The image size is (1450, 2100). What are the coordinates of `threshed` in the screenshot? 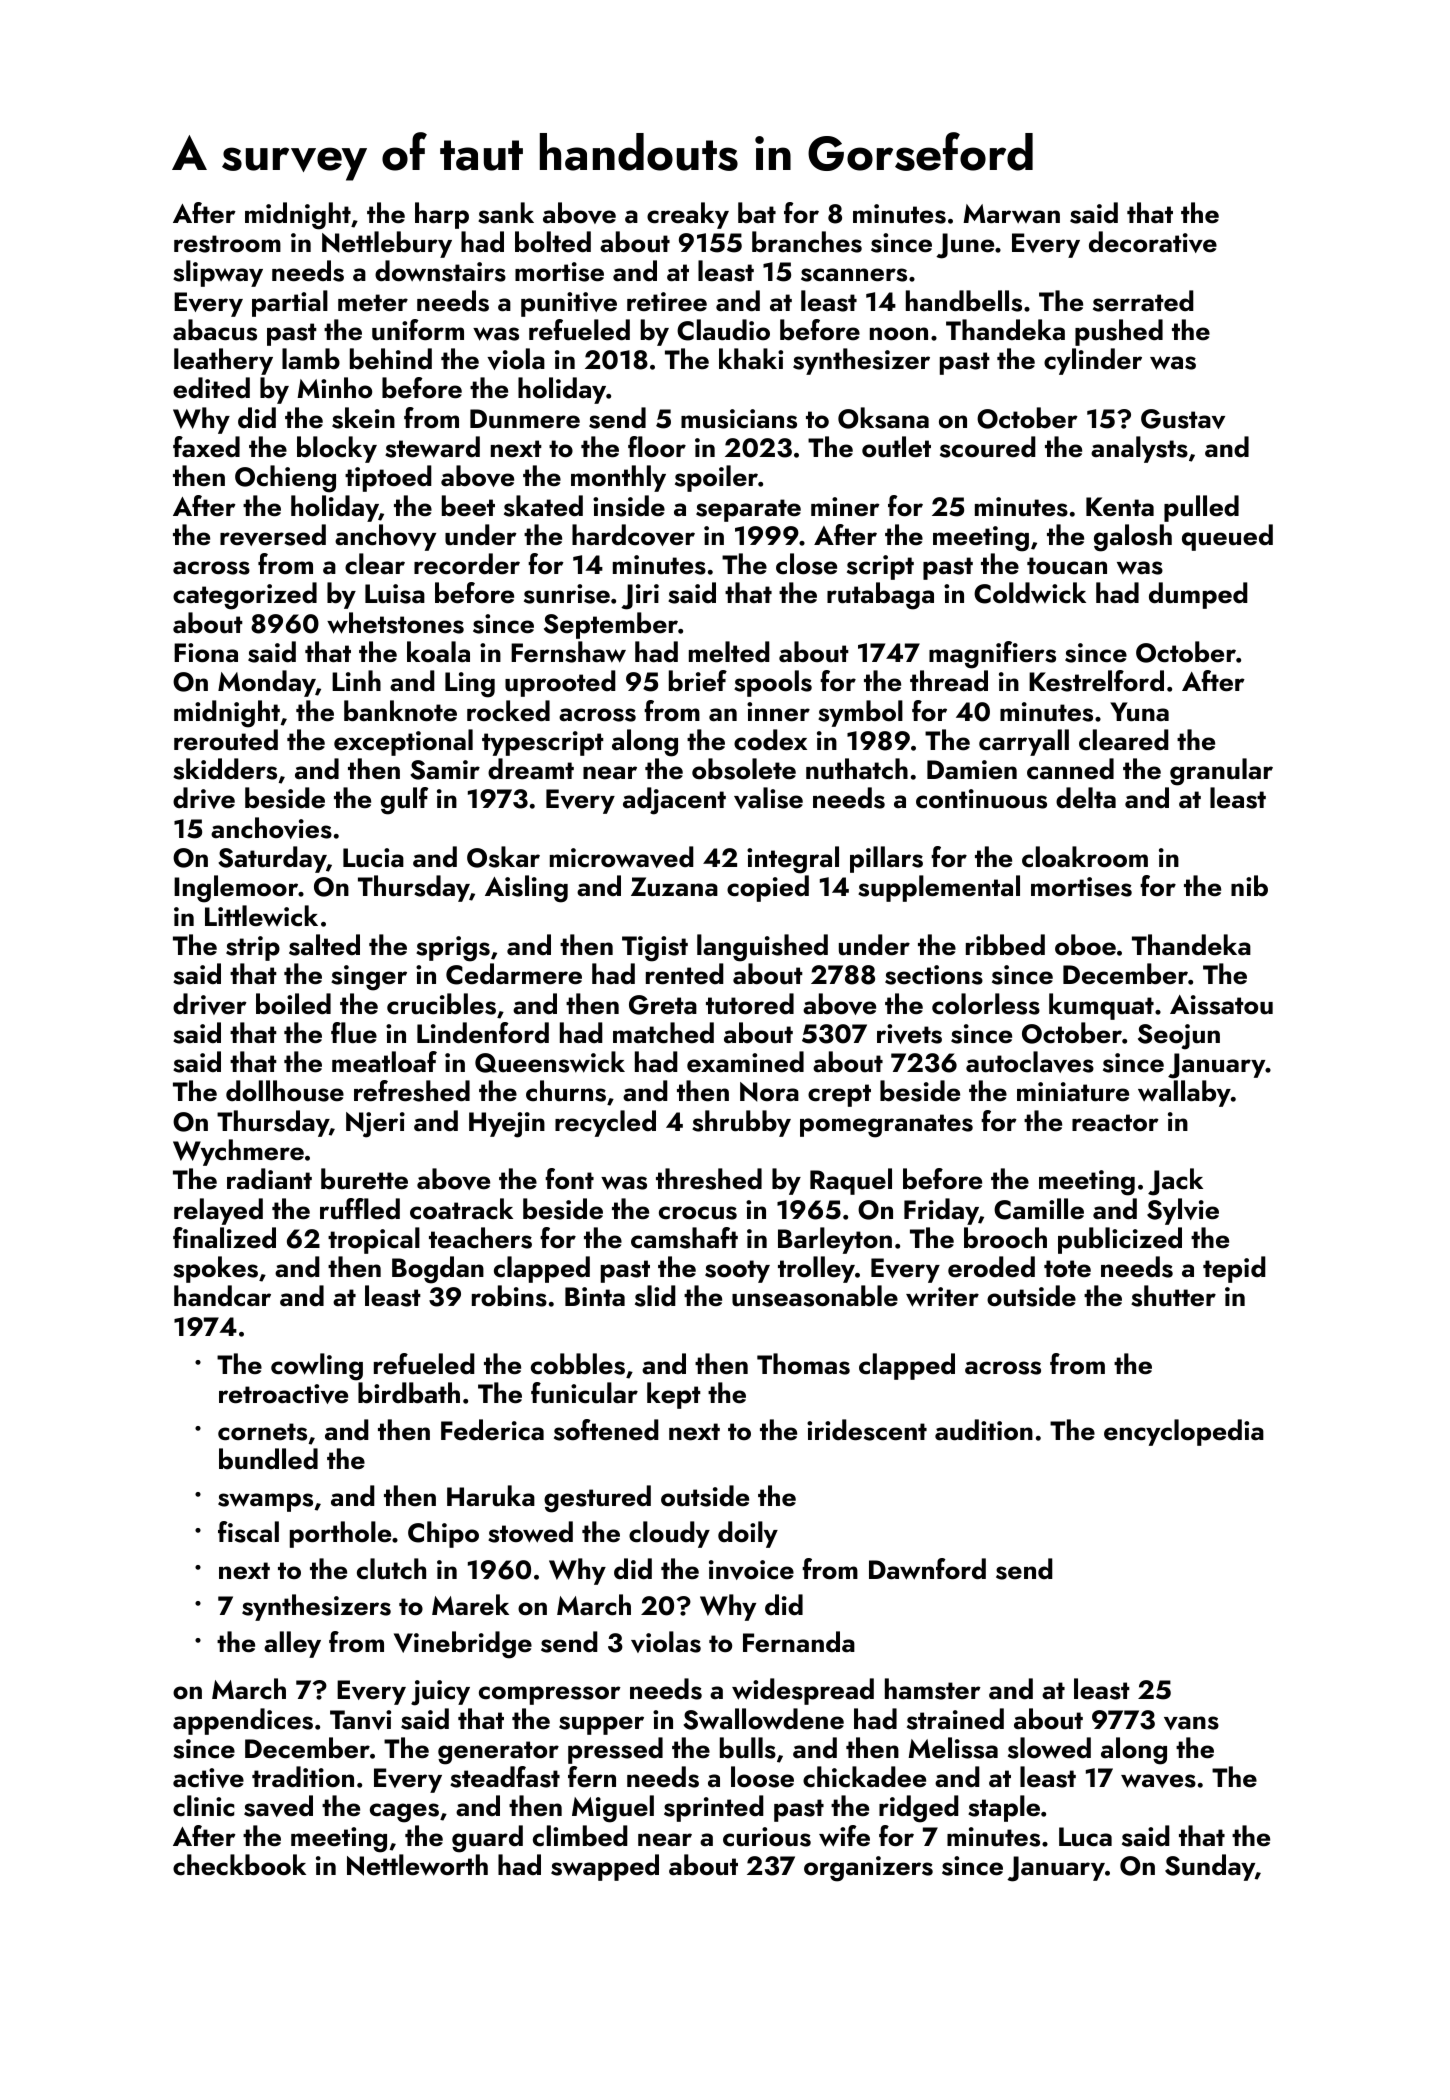 It's located at (709, 1179).
